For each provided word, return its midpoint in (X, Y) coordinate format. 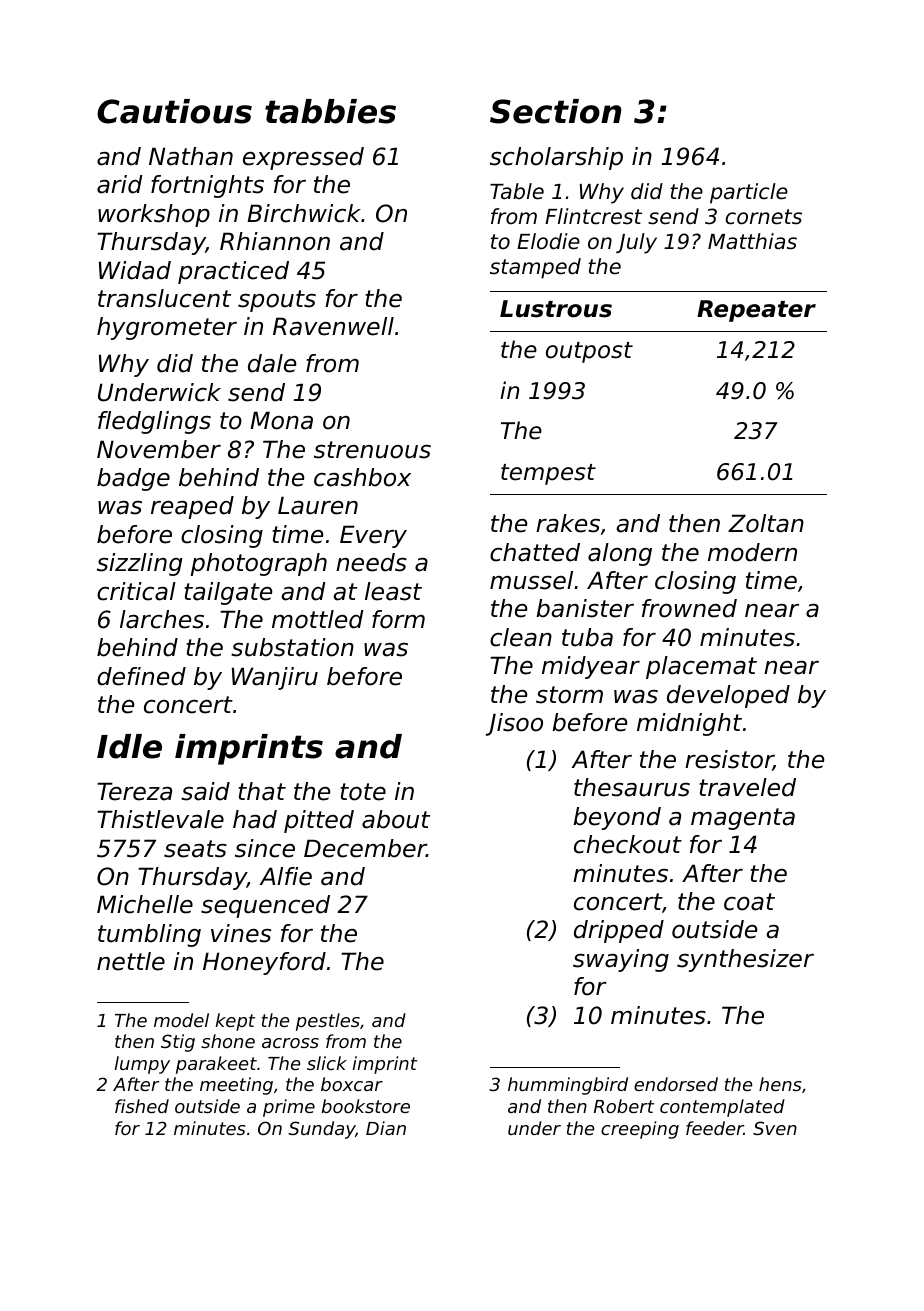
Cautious (174, 111)
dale (272, 363)
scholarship (556, 158)
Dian (386, 1128)
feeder (715, 1128)
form (398, 619)
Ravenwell (333, 326)
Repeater (756, 311)
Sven (775, 1128)
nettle (131, 961)
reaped (192, 507)
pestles (328, 1022)
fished (142, 1106)
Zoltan (766, 523)
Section (555, 111)
